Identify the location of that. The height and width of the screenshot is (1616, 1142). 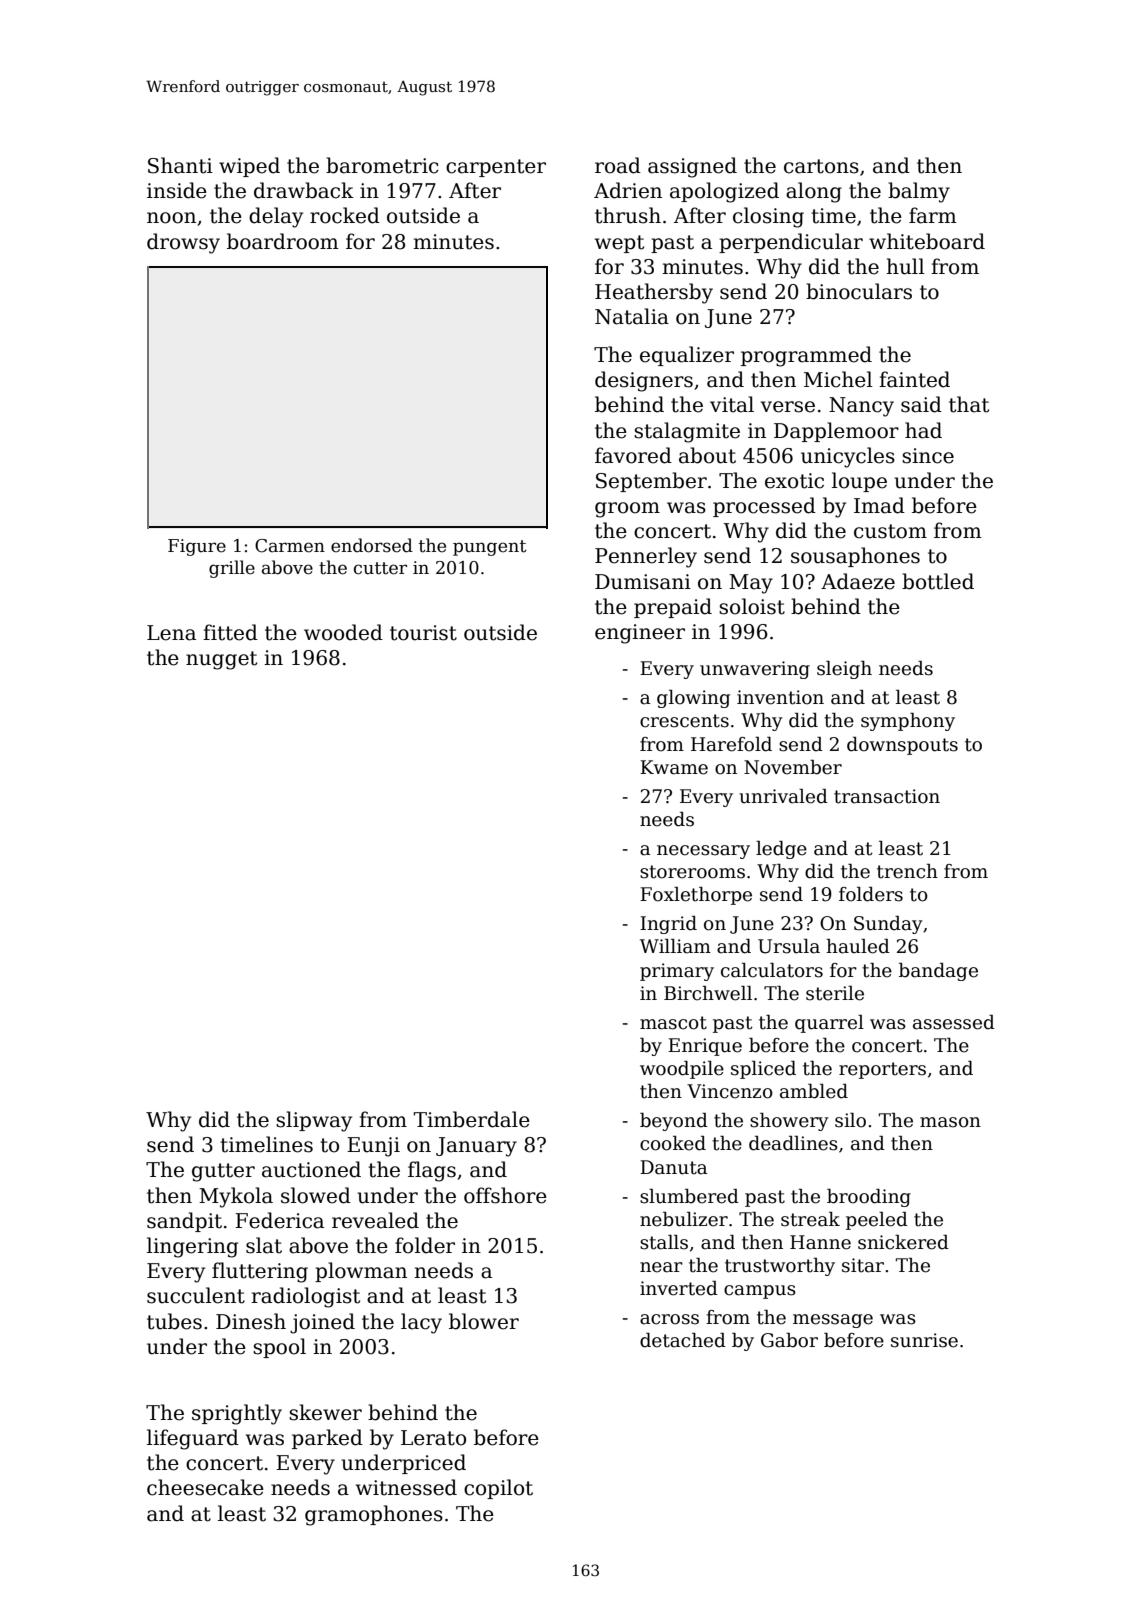
(969, 404).
